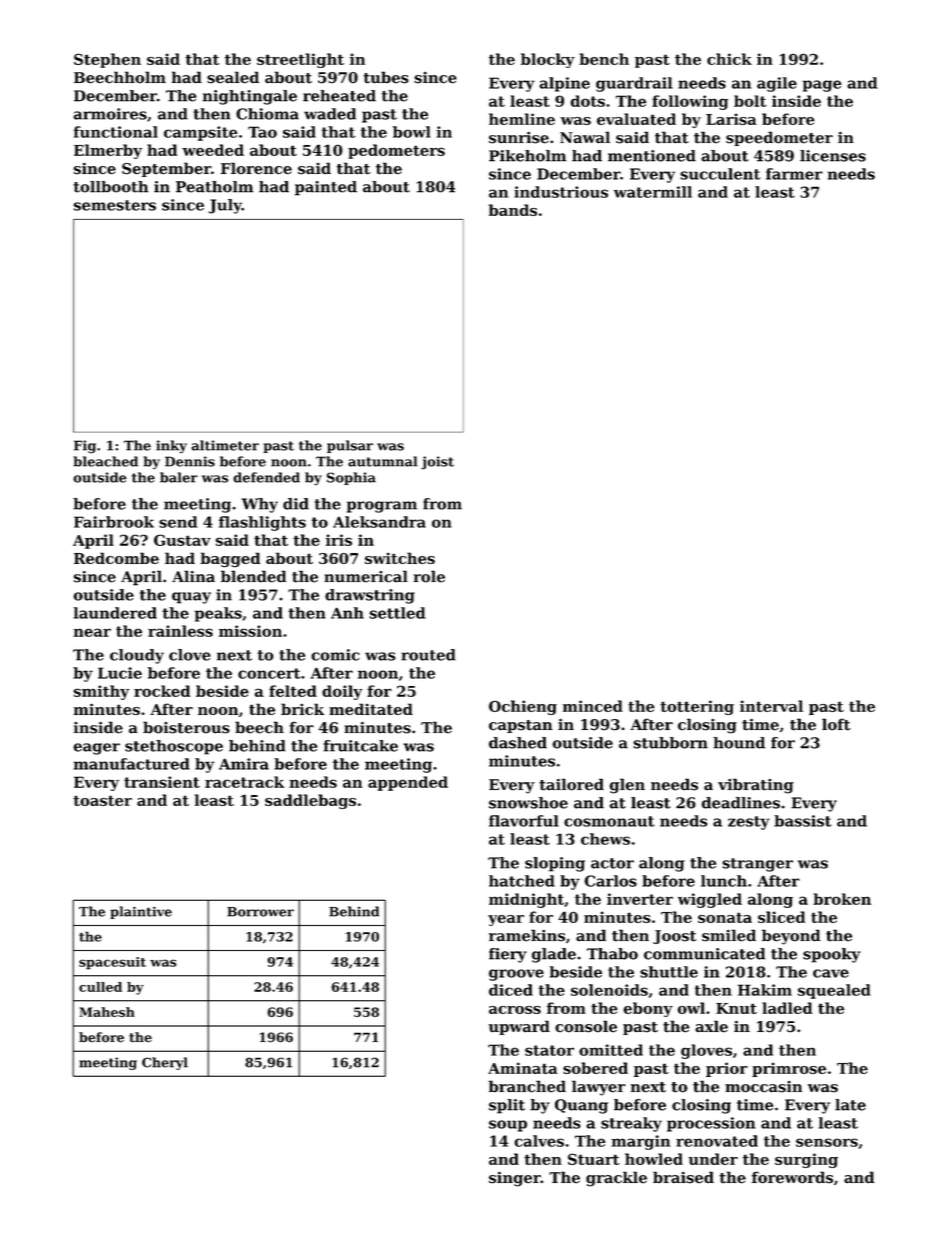 This screenshot has height=1233, width=952. I want to click on Aleksandra, so click(379, 522).
